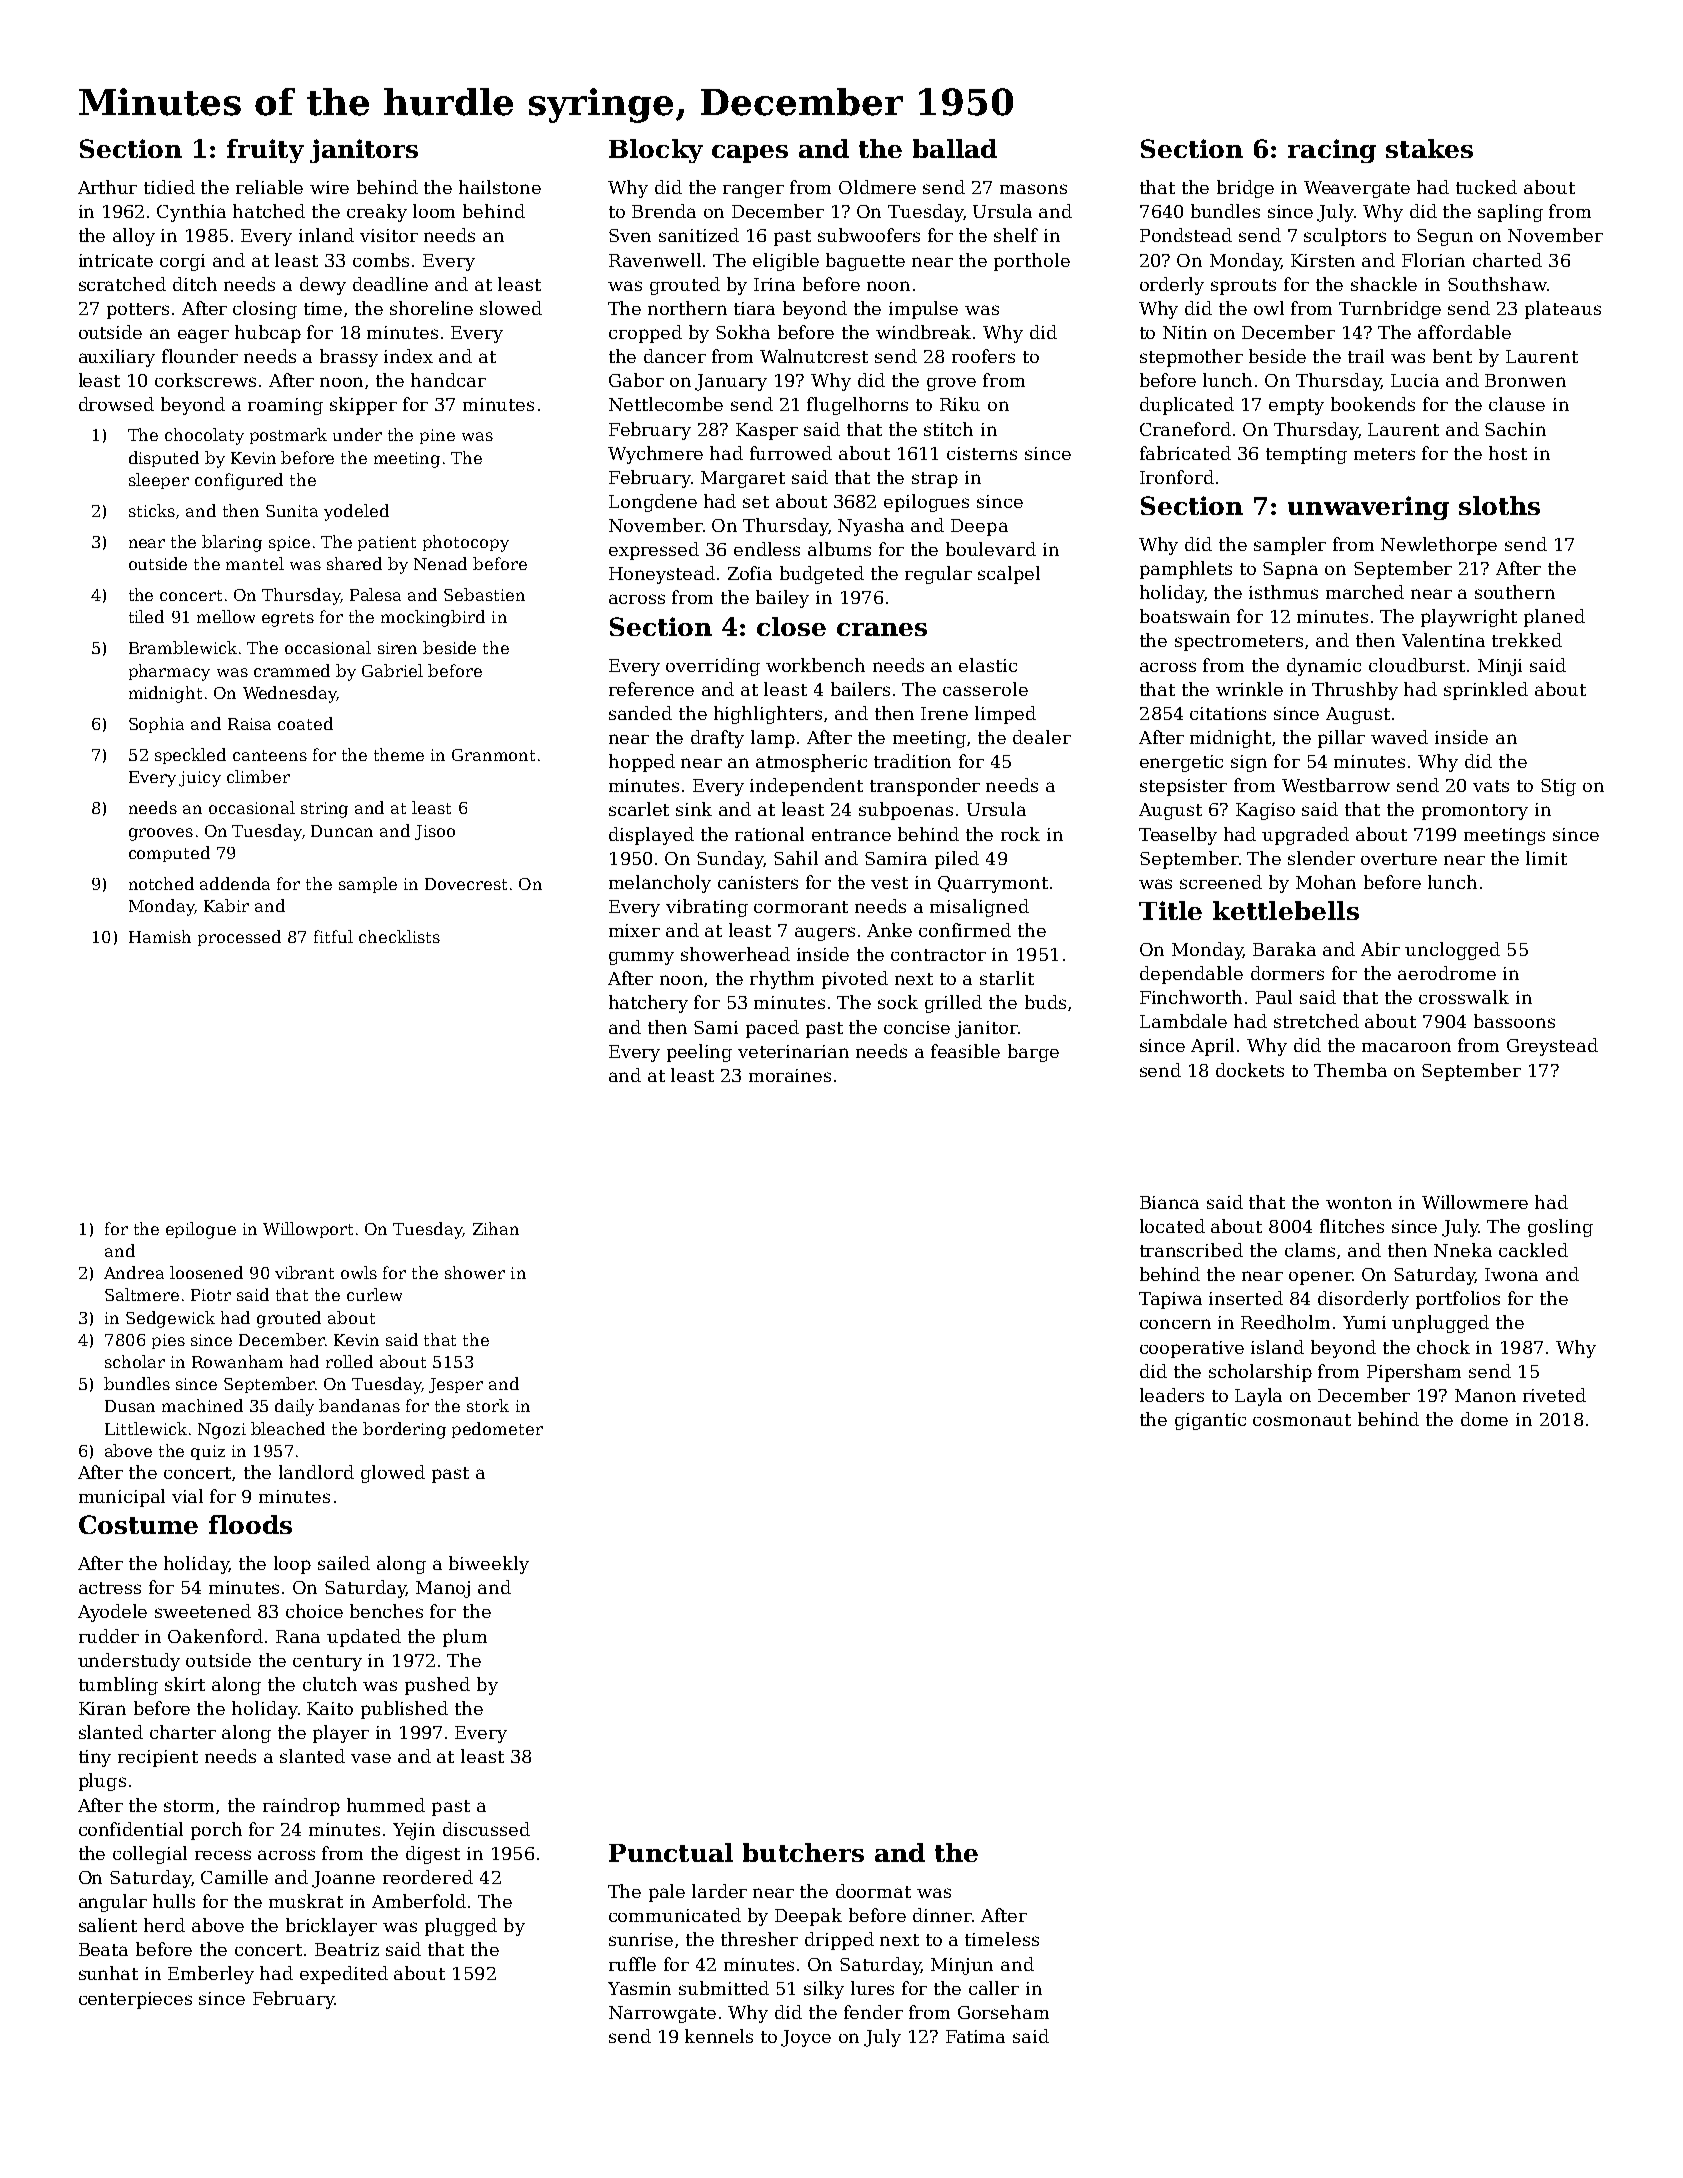 This screenshot has width=1683, height=2178. I want to click on centerpieces, so click(135, 2000).
